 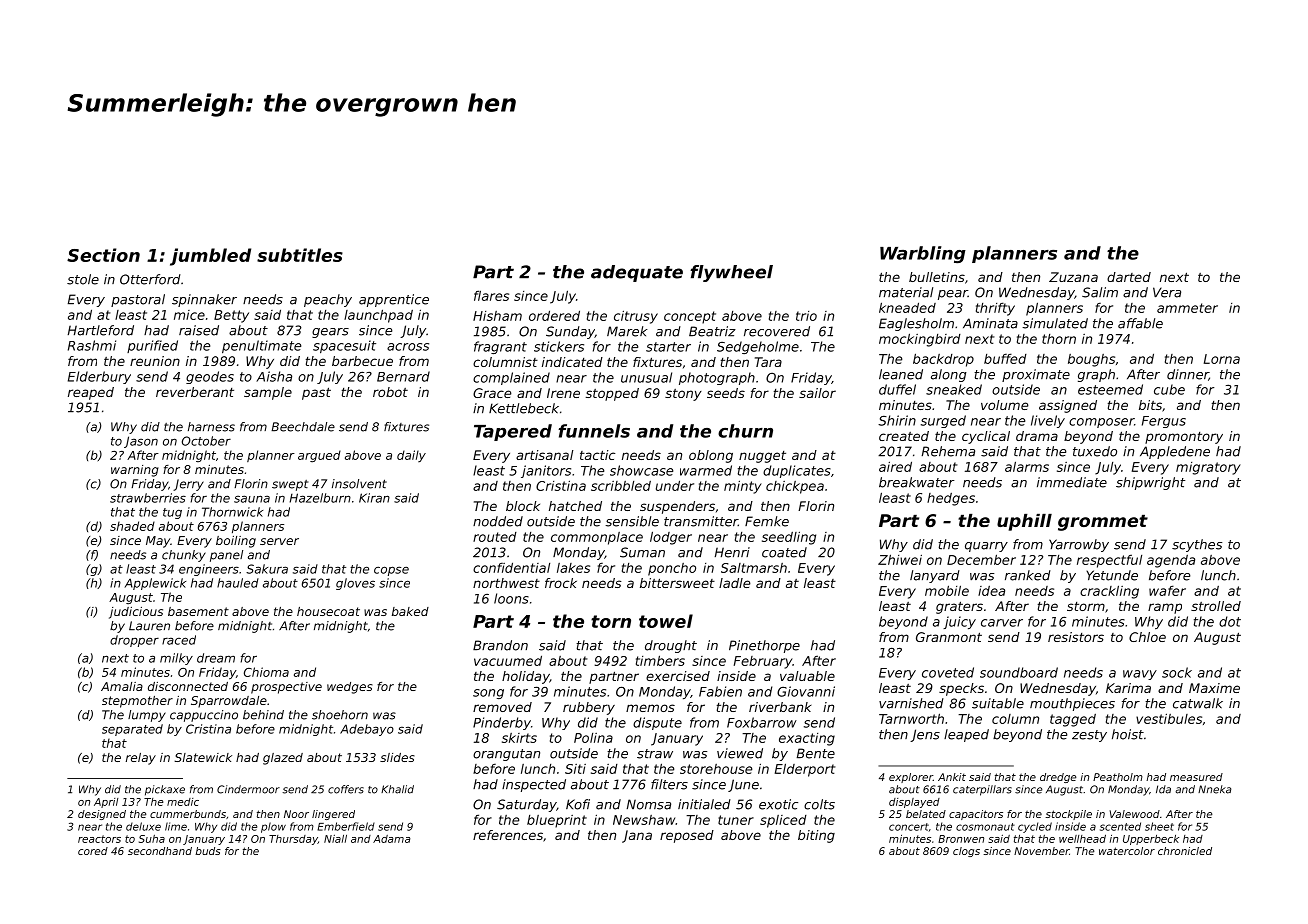 I want to click on initialed, so click(x=704, y=804).
